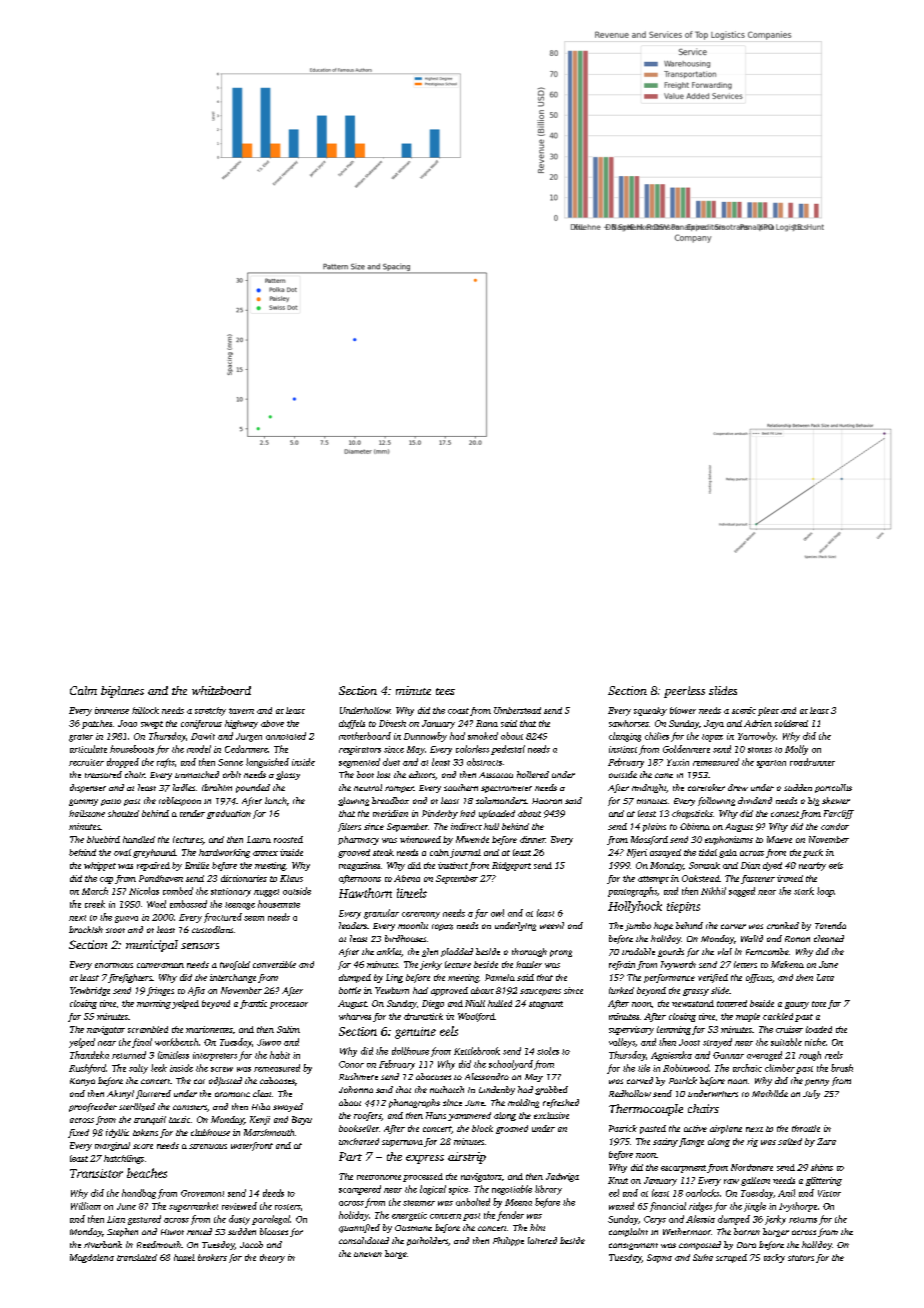  What do you see at coordinates (392, 990) in the screenshot?
I see `Yewburn` at bounding box center [392, 990].
